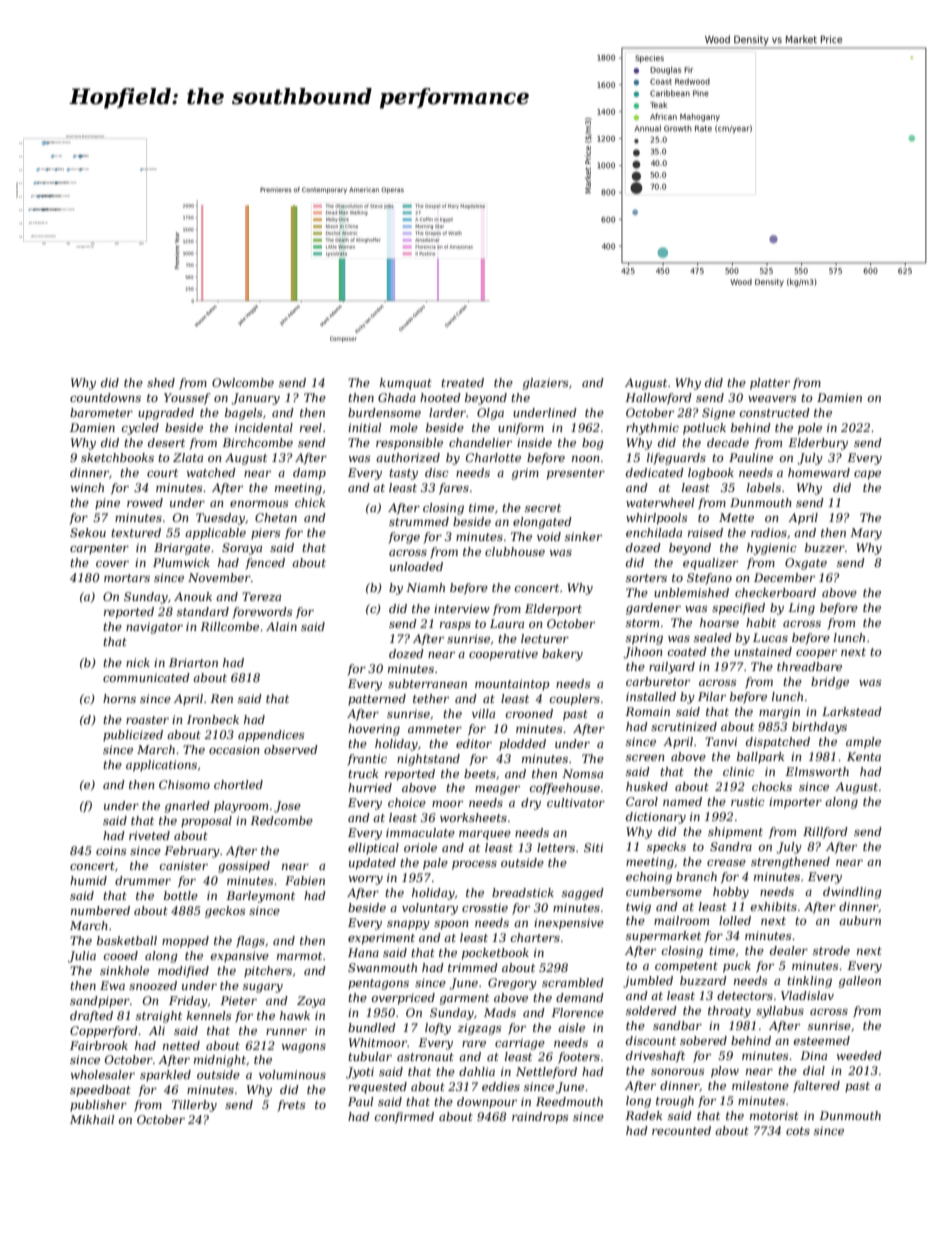 This image has height=1233, width=952. I want to click on Owlcombe, so click(243, 382).
